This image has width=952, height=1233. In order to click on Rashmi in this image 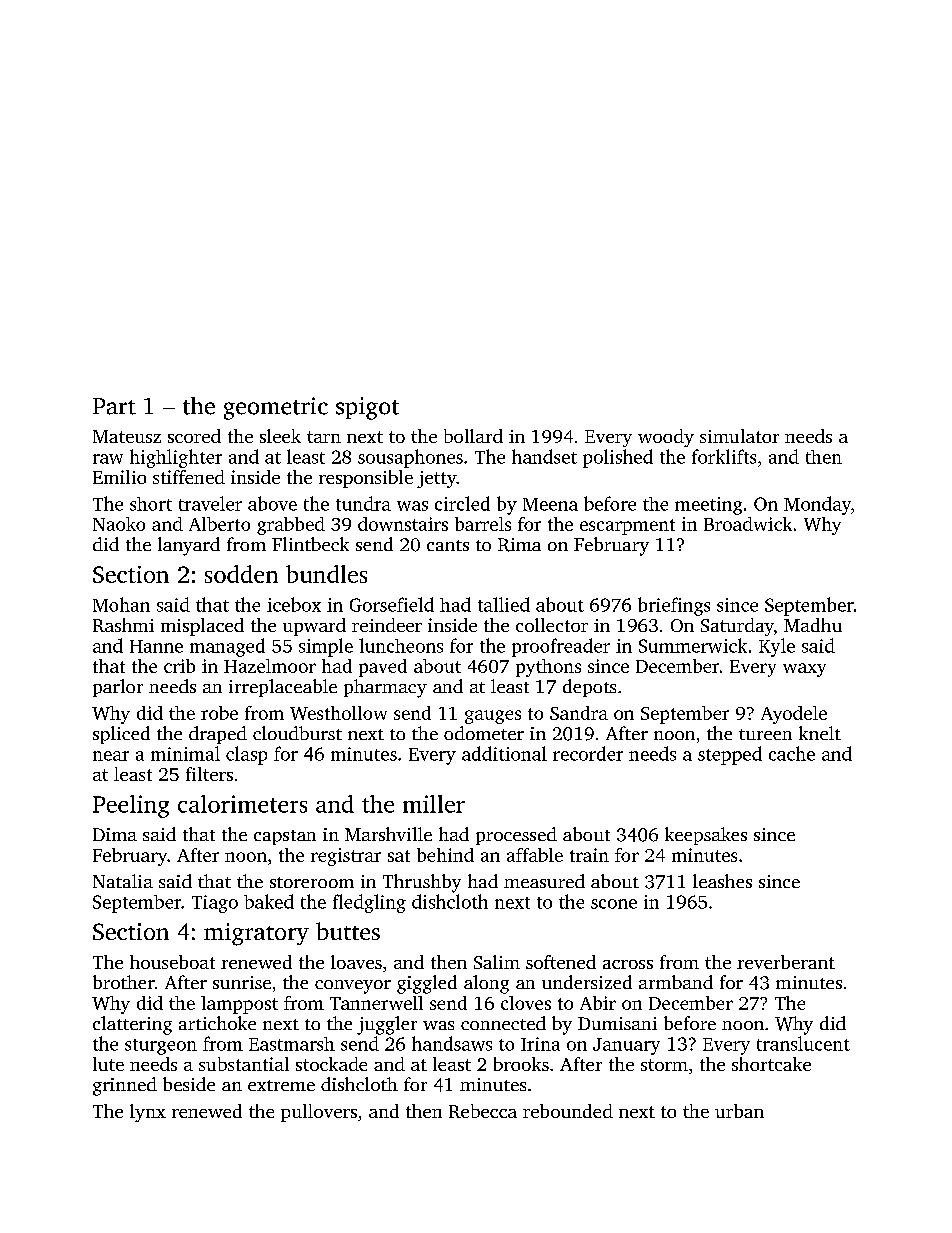, I will do `click(123, 625)`.
